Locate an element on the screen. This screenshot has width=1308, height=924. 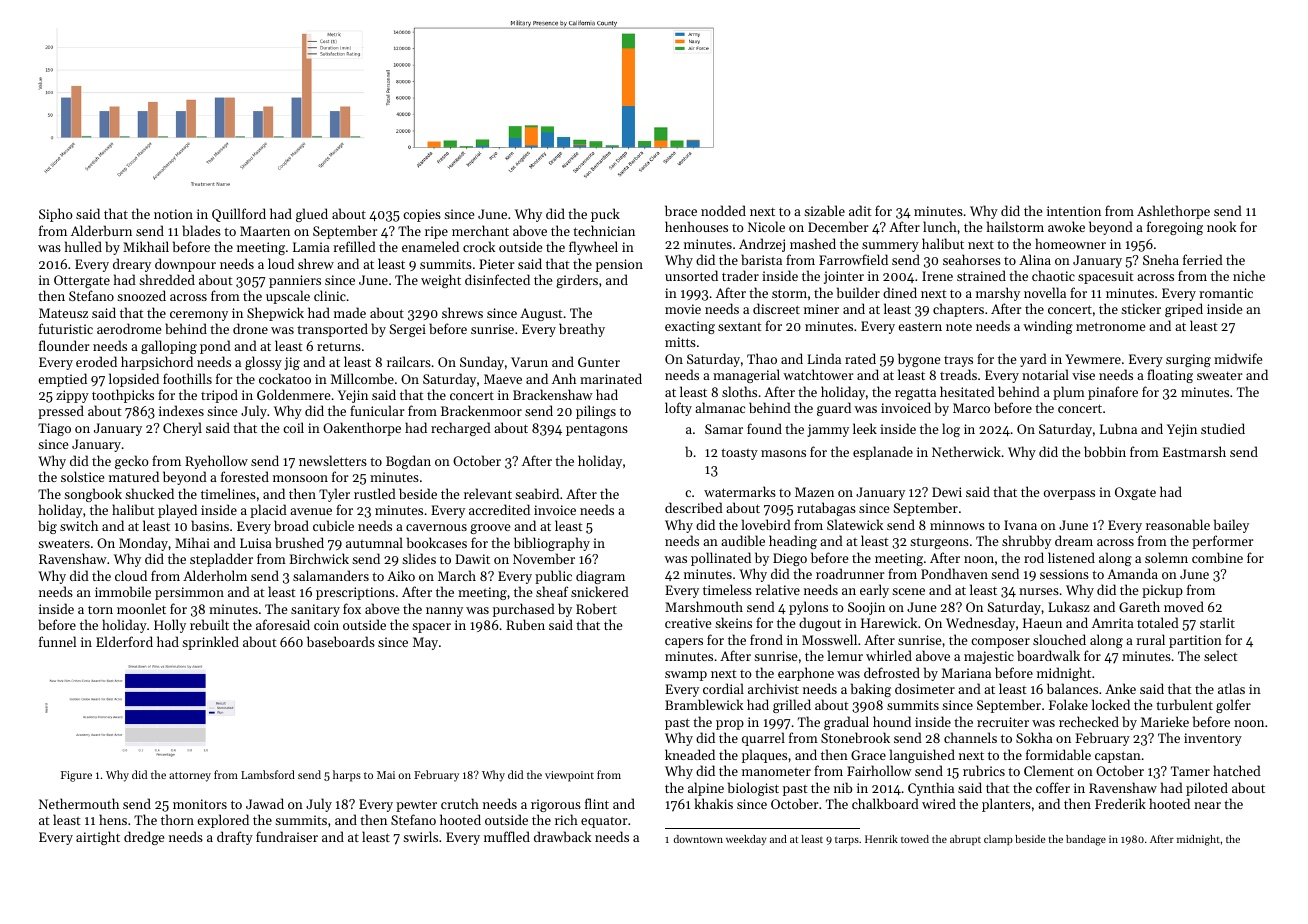
Sipho is located at coordinates (56, 215).
